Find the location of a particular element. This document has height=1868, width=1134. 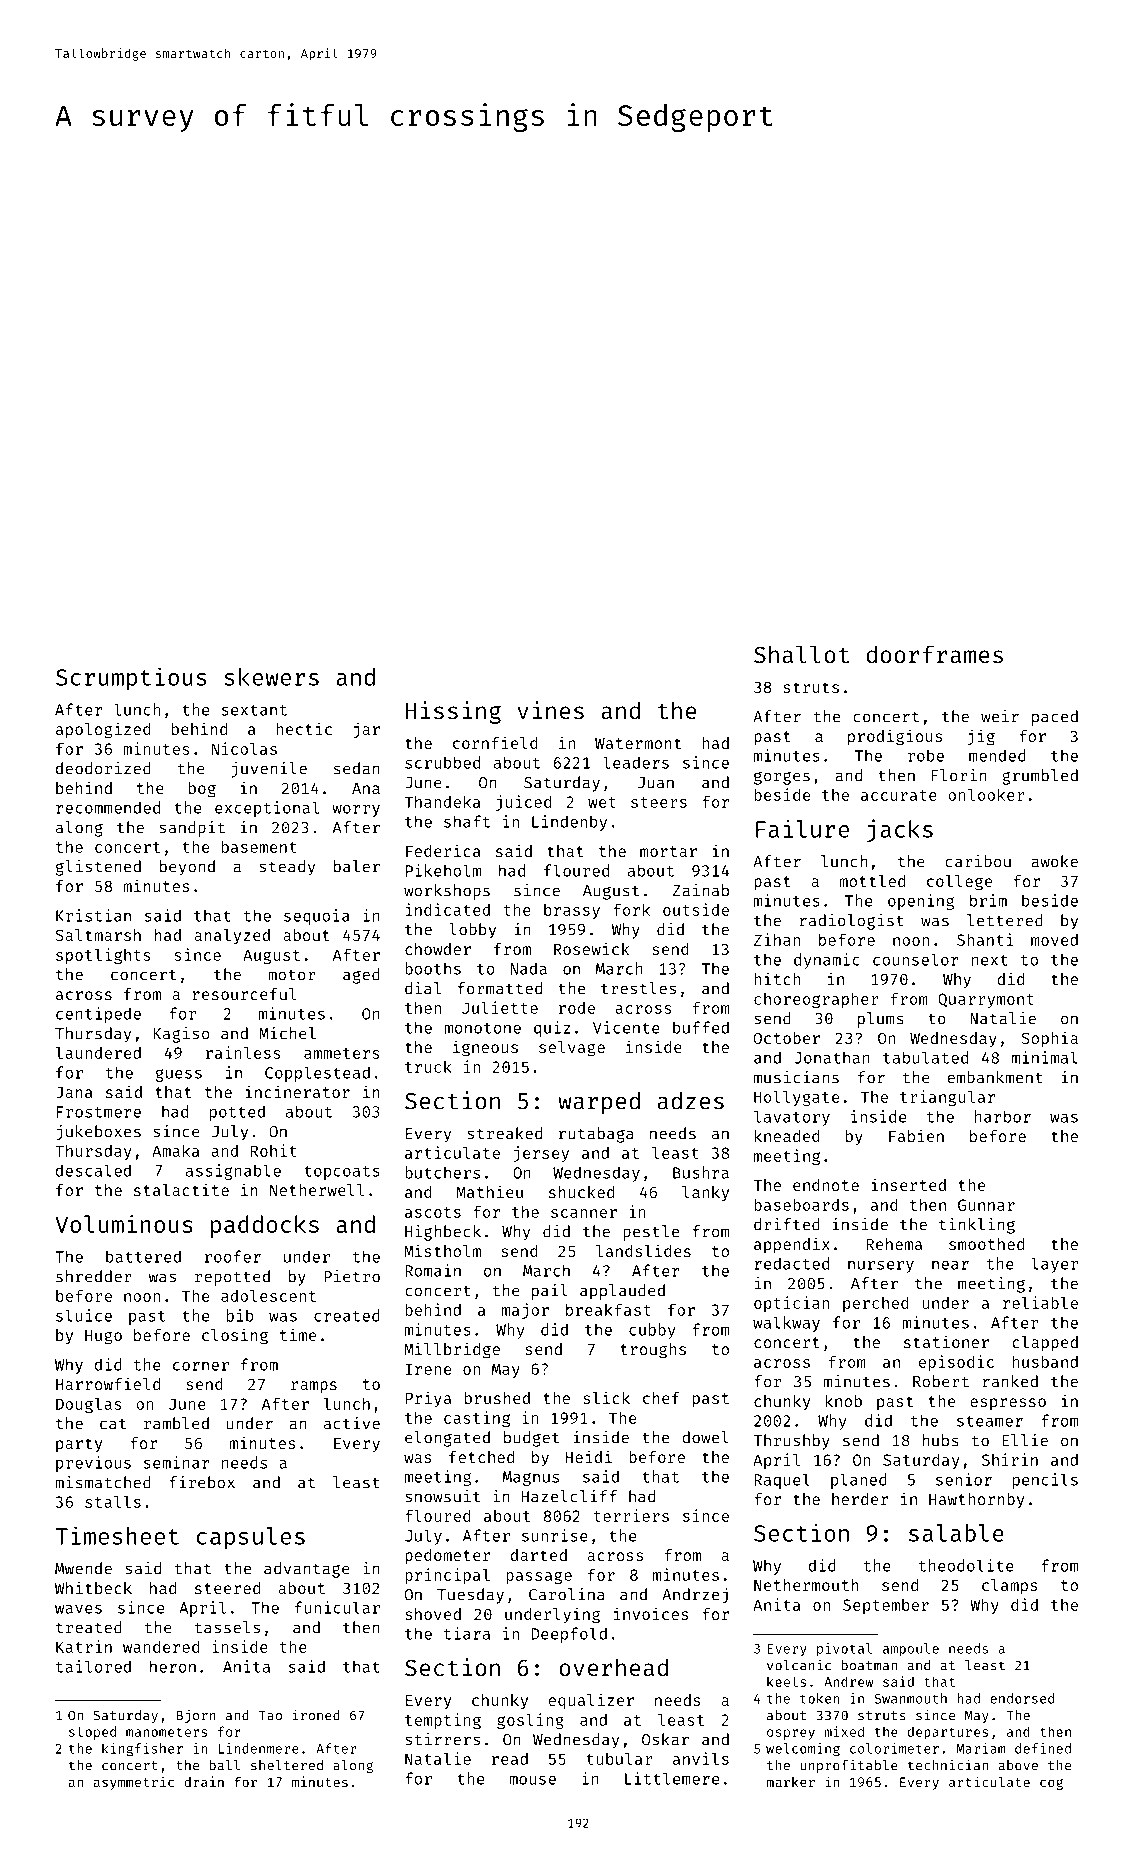

espresso is located at coordinates (1008, 1404).
